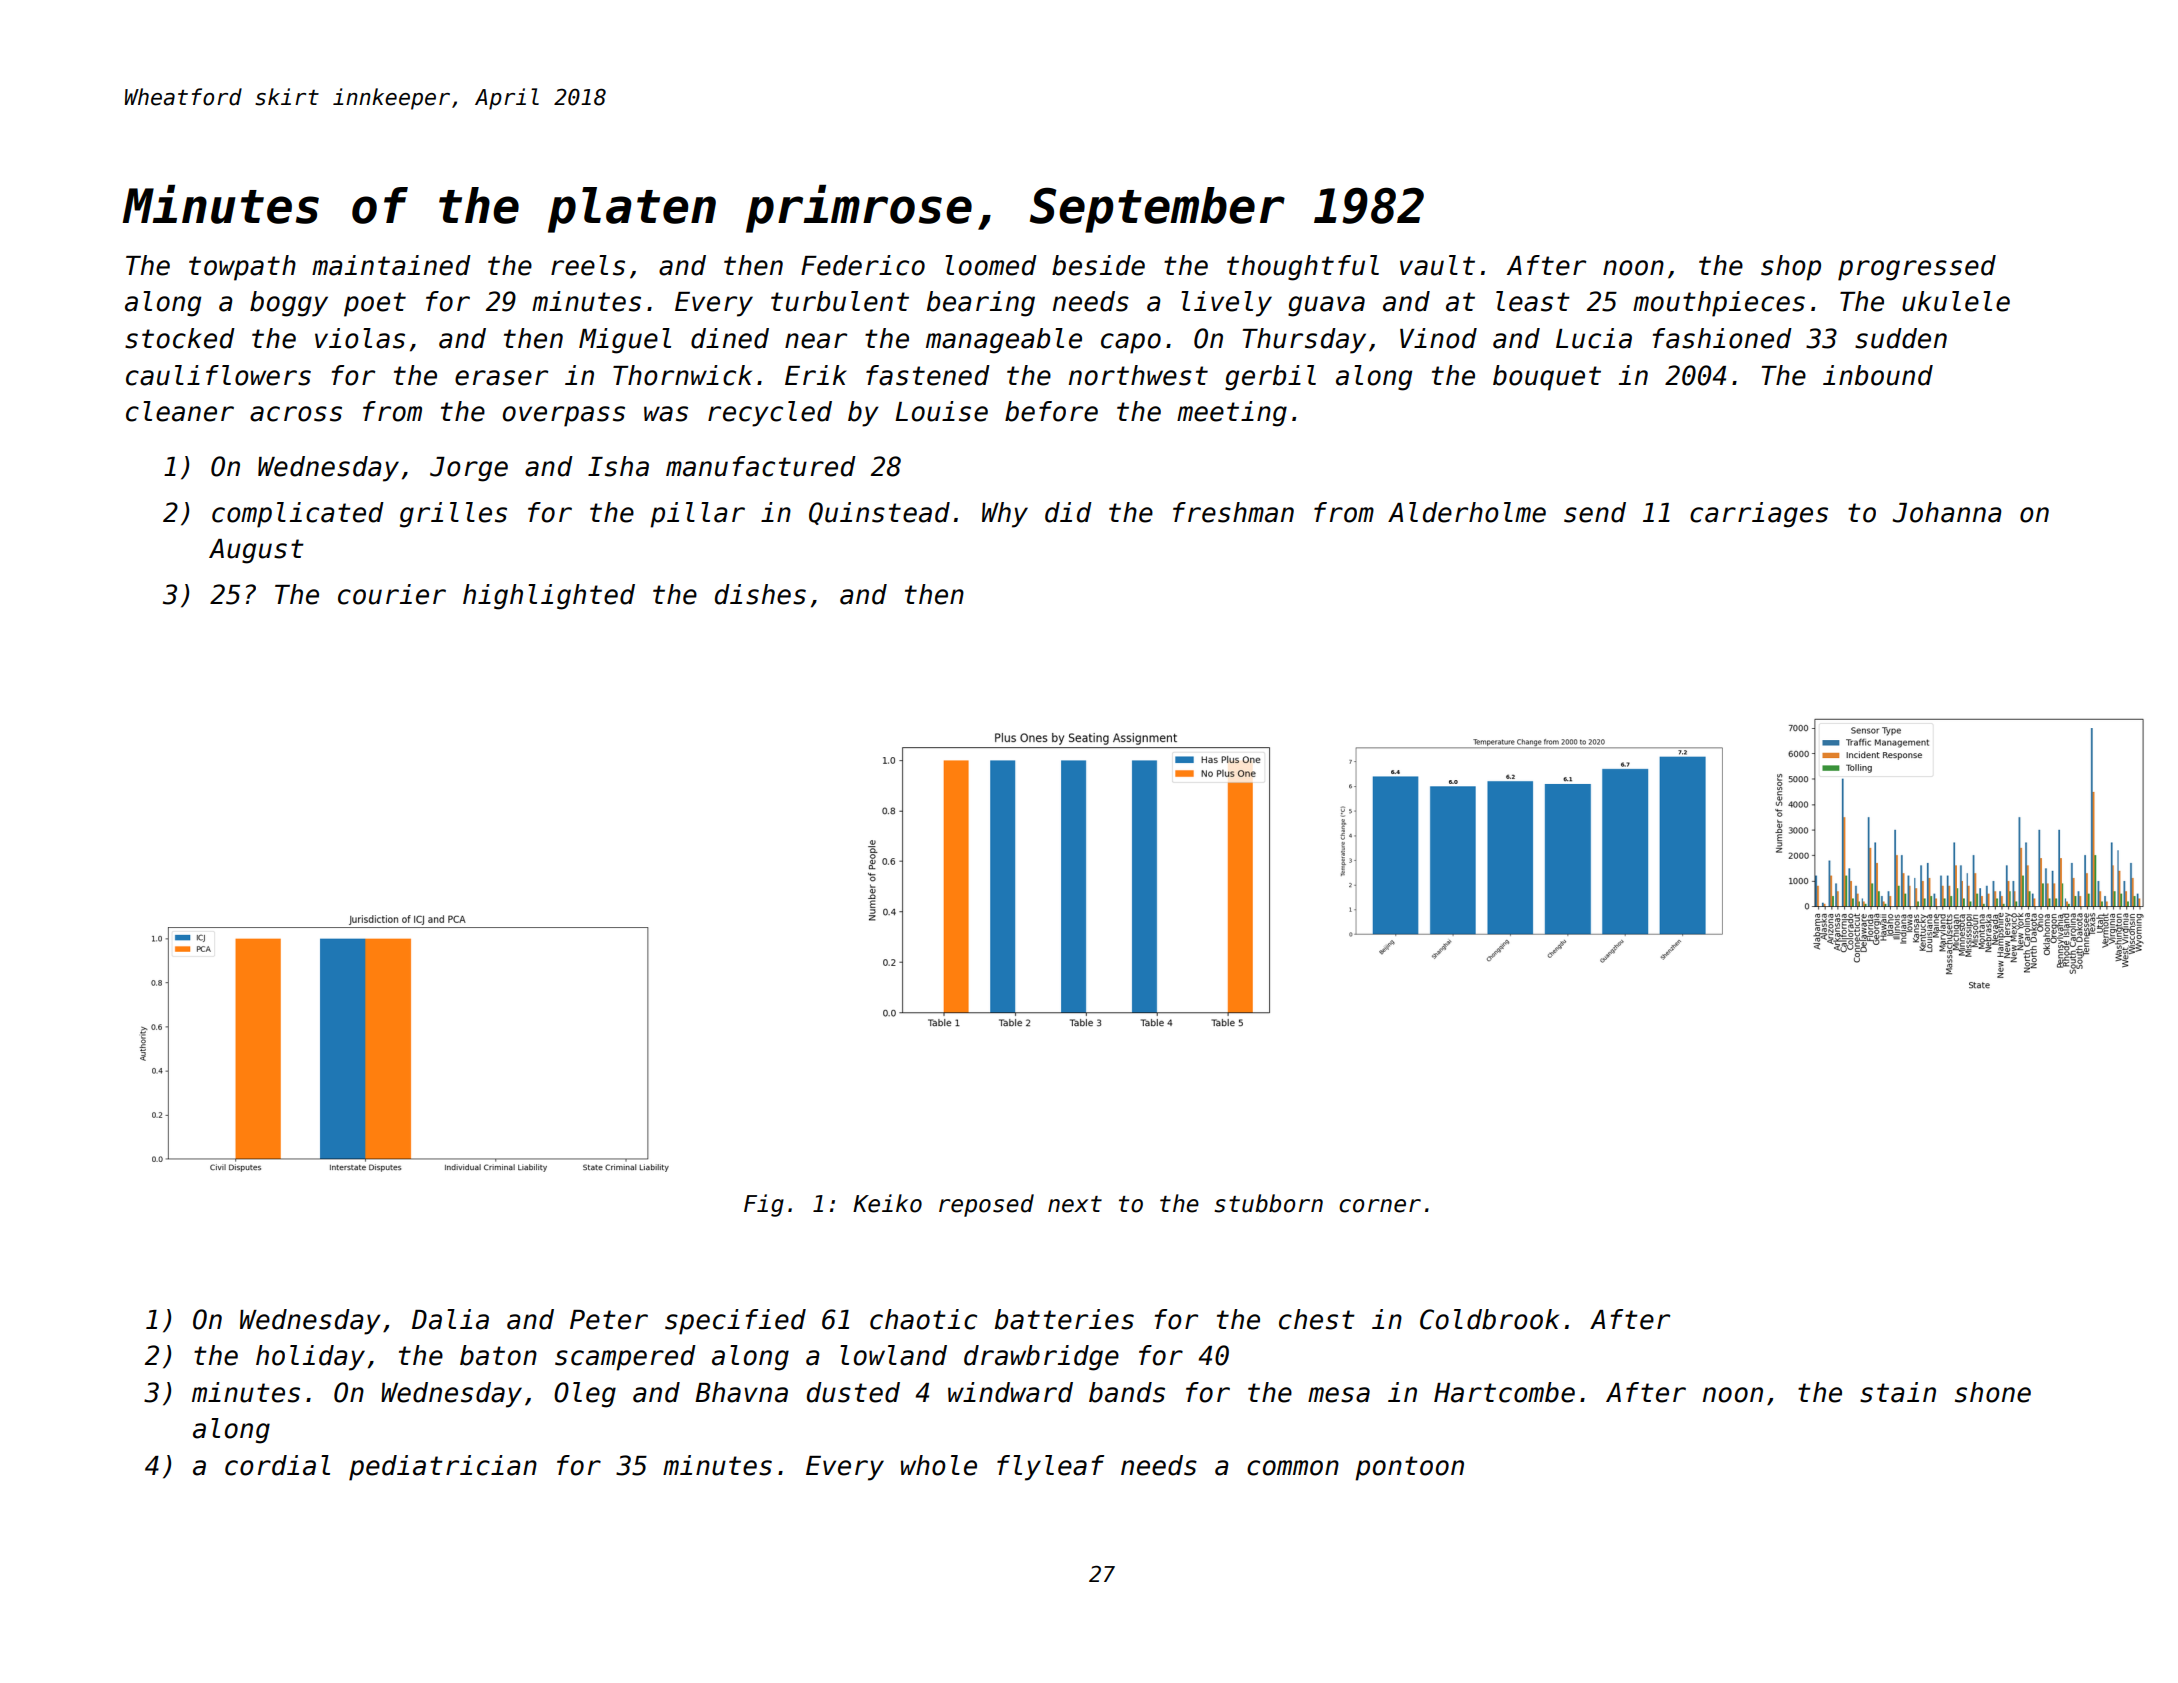 Image resolution: width=2178 pixels, height=1683 pixels. Describe the element at coordinates (1075, 1204) in the document. I see `next` at that location.
